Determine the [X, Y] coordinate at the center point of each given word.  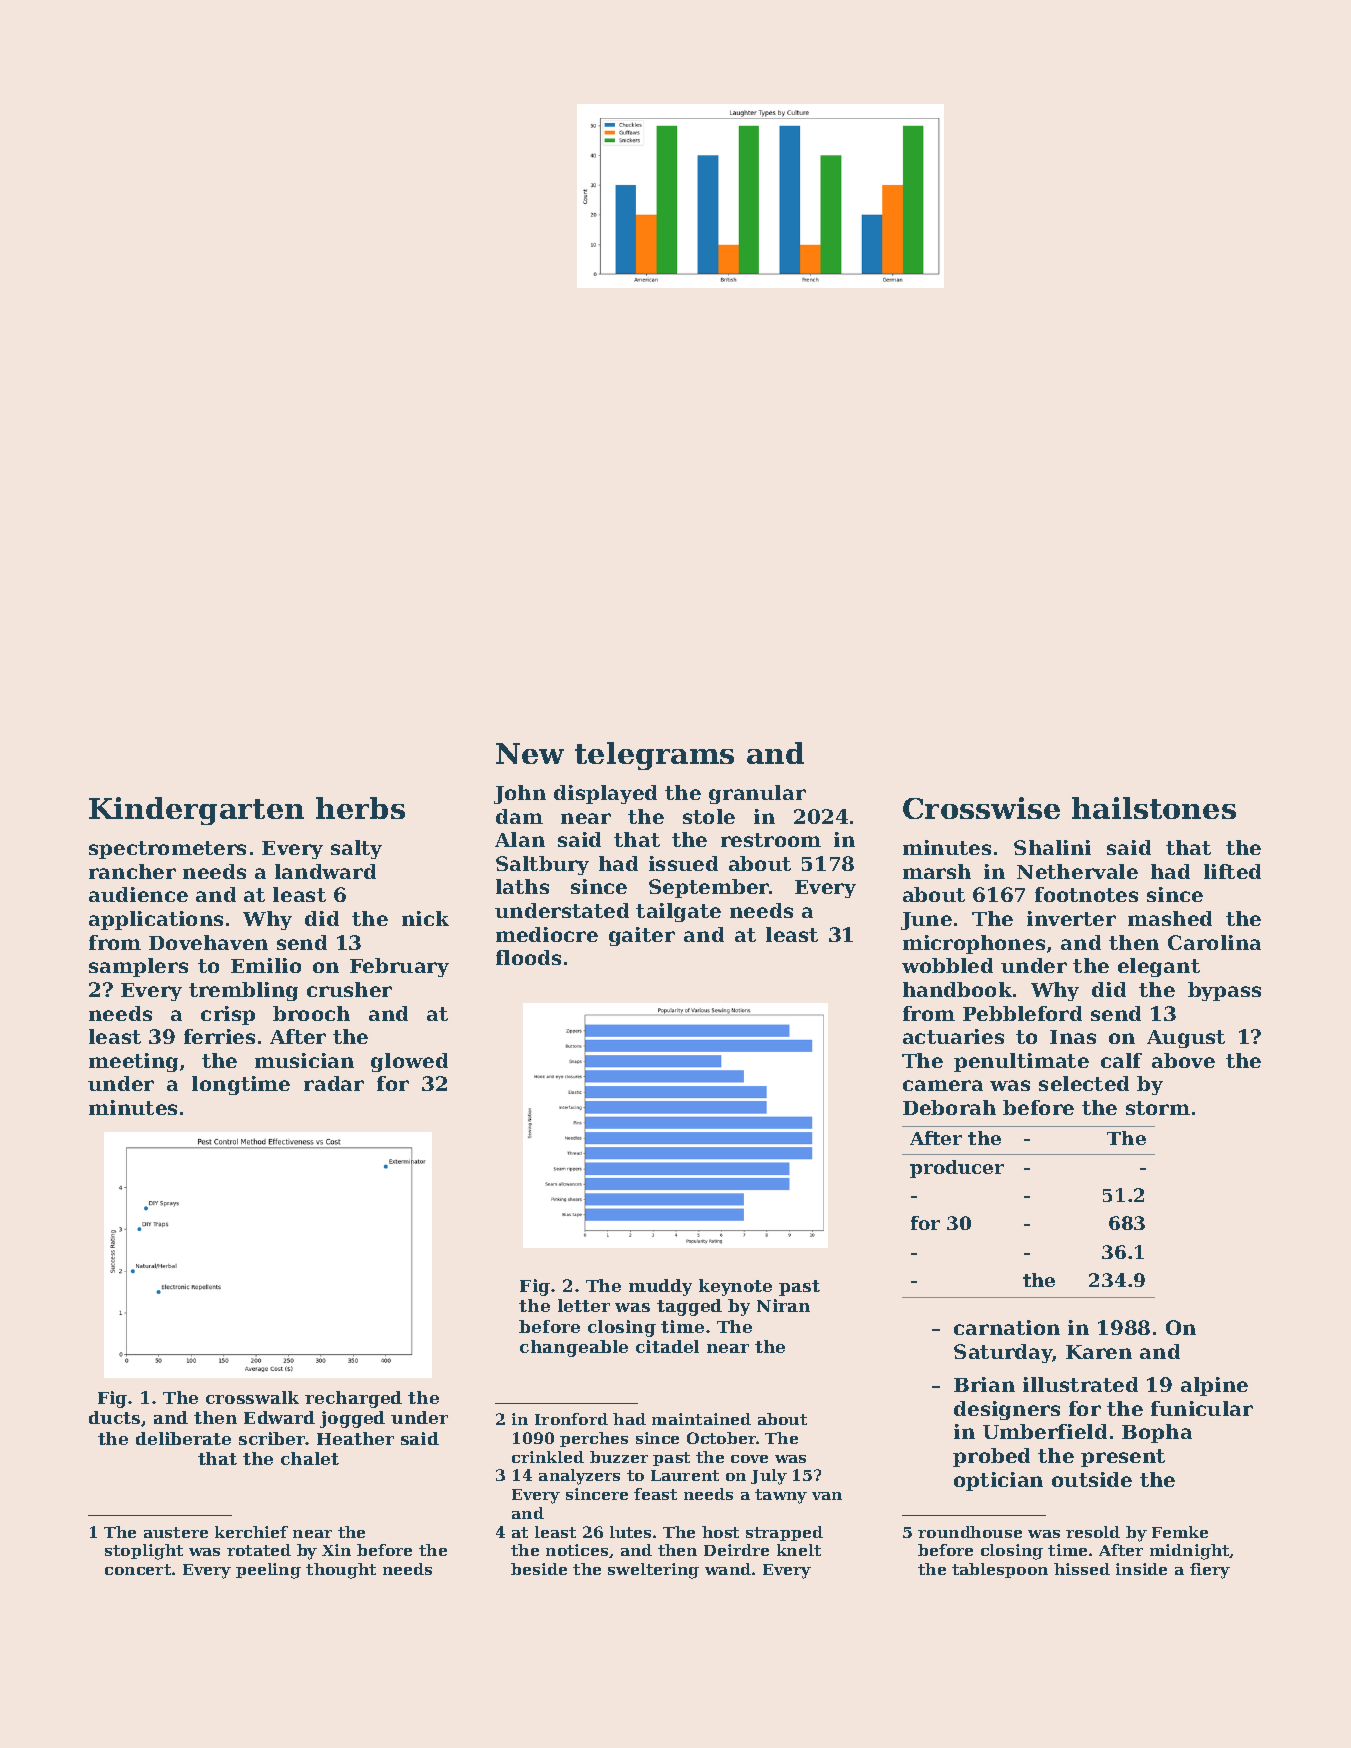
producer [957, 1169]
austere [176, 1532]
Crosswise [981, 808]
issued [683, 863]
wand [728, 1569]
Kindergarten [196, 811]
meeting [133, 1062]
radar [334, 1083]
